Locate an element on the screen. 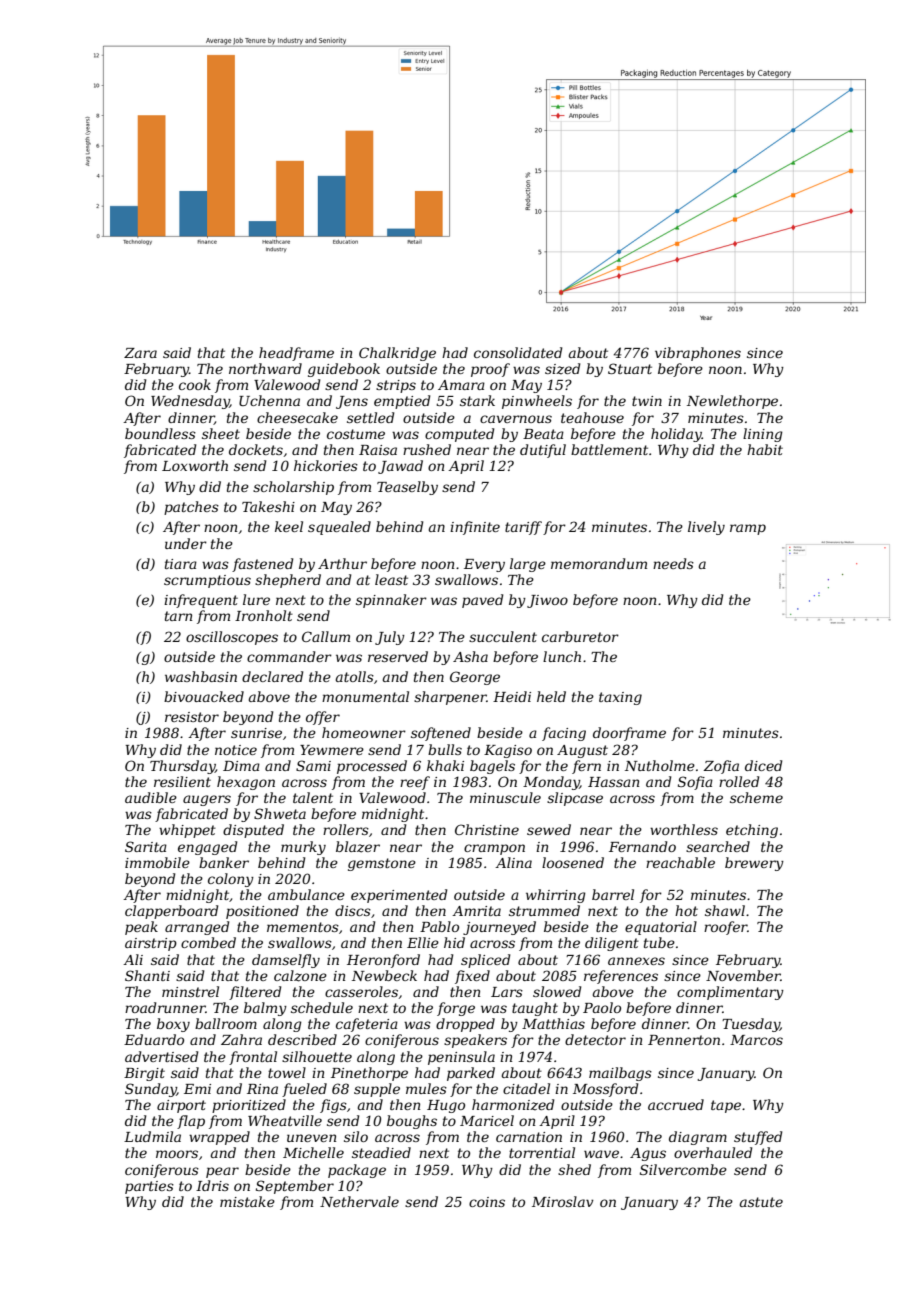 This screenshot has width=908, height=1316. Christine is located at coordinates (487, 829).
